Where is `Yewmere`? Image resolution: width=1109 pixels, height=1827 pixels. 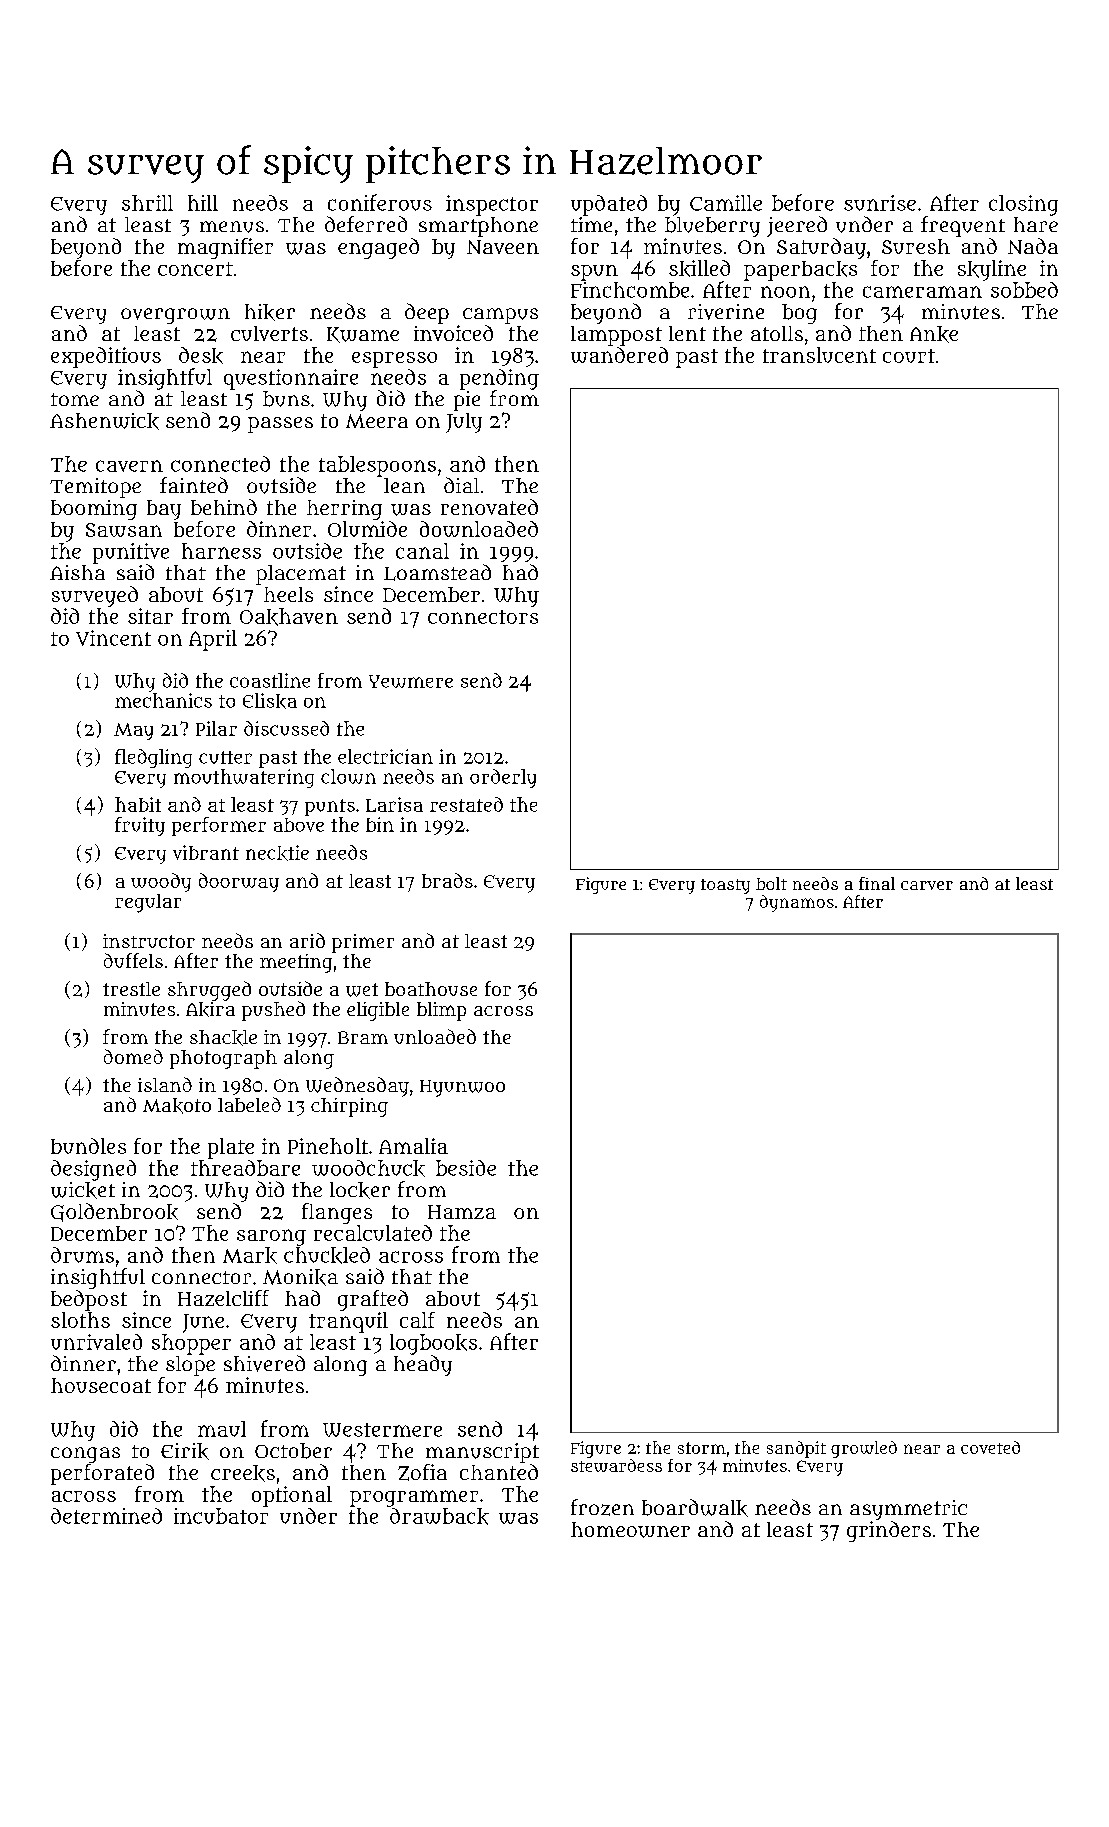 Yewmere is located at coordinates (411, 681).
